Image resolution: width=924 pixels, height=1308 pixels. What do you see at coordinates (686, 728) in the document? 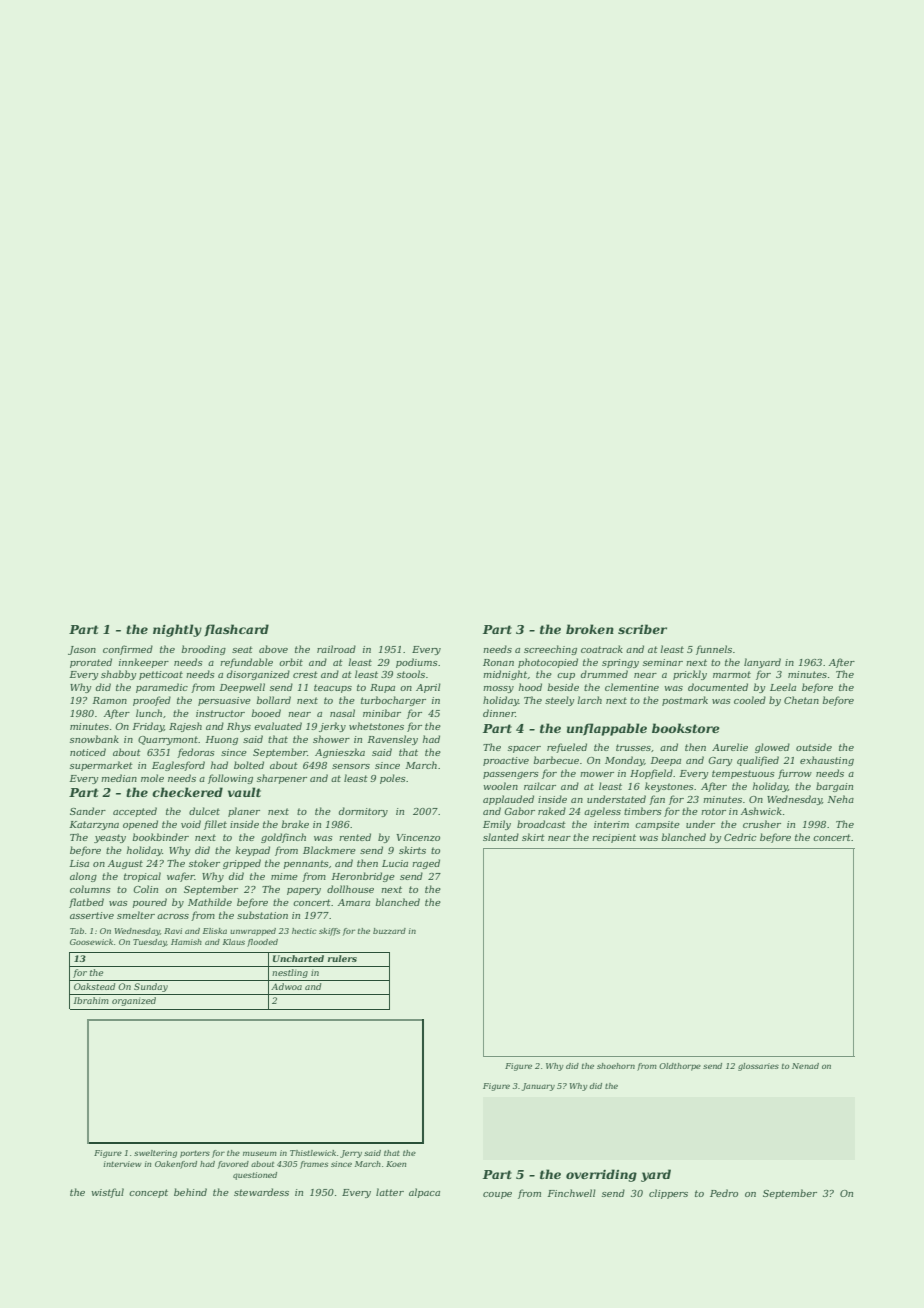
I see `bookstore` at bounding box center [686, 728].
